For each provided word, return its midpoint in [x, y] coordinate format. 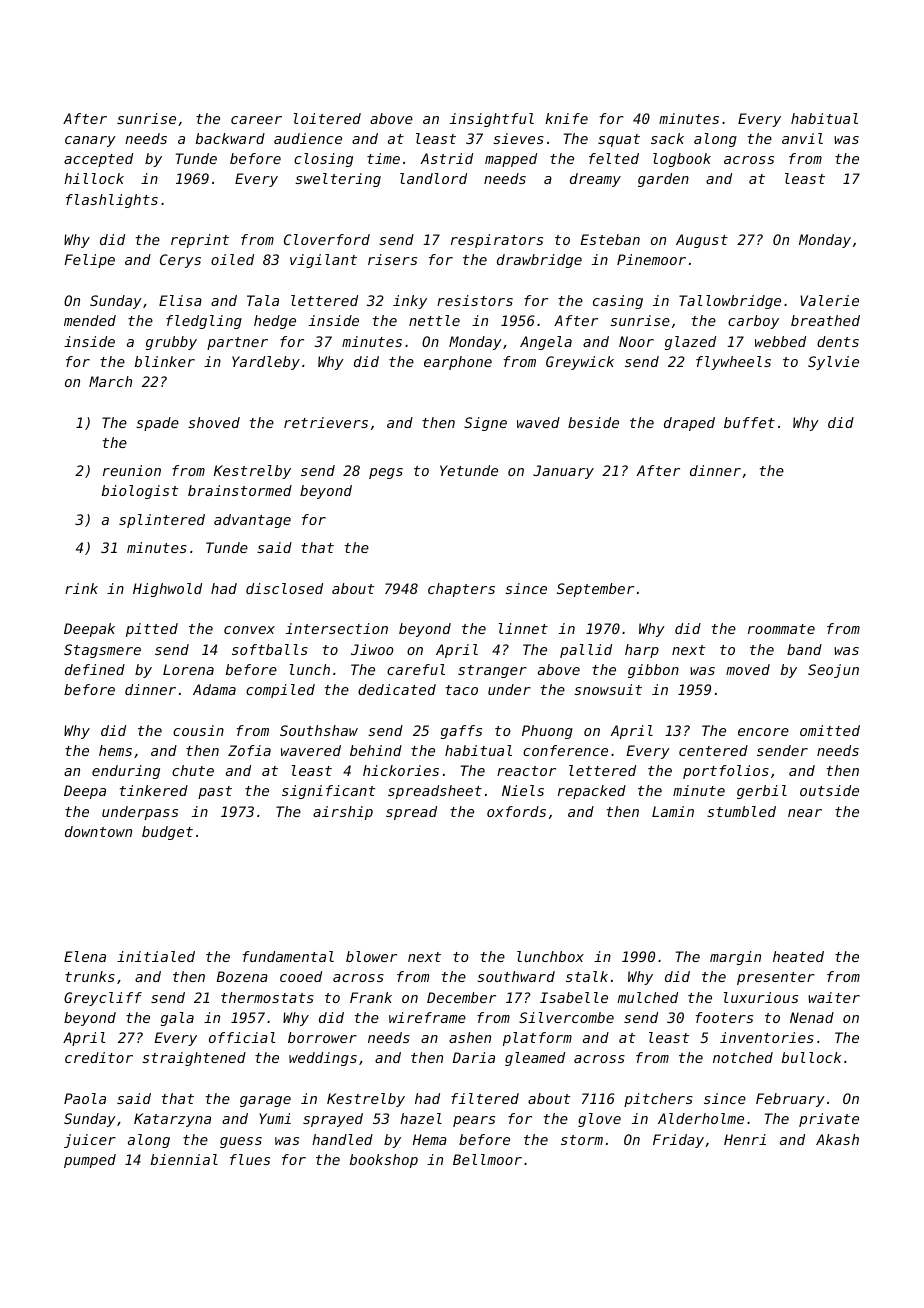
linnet [523, 628]
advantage [252, 521]
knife [566, 118]
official [242, 1037]
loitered [327, 118]
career [256, 120]
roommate [781, 629]
